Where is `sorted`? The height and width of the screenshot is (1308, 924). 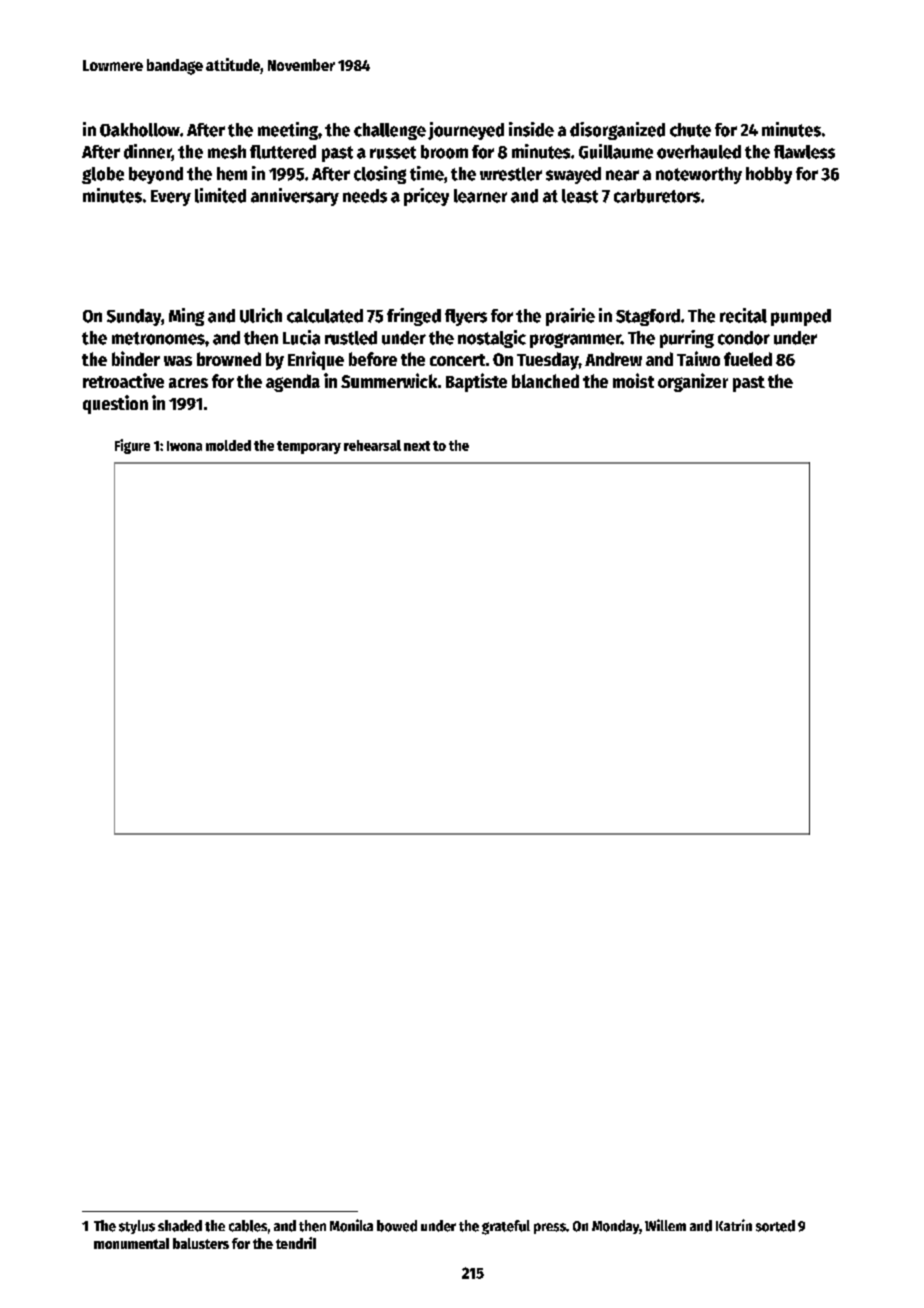
sorted is located at coordinates (775, 1226).
